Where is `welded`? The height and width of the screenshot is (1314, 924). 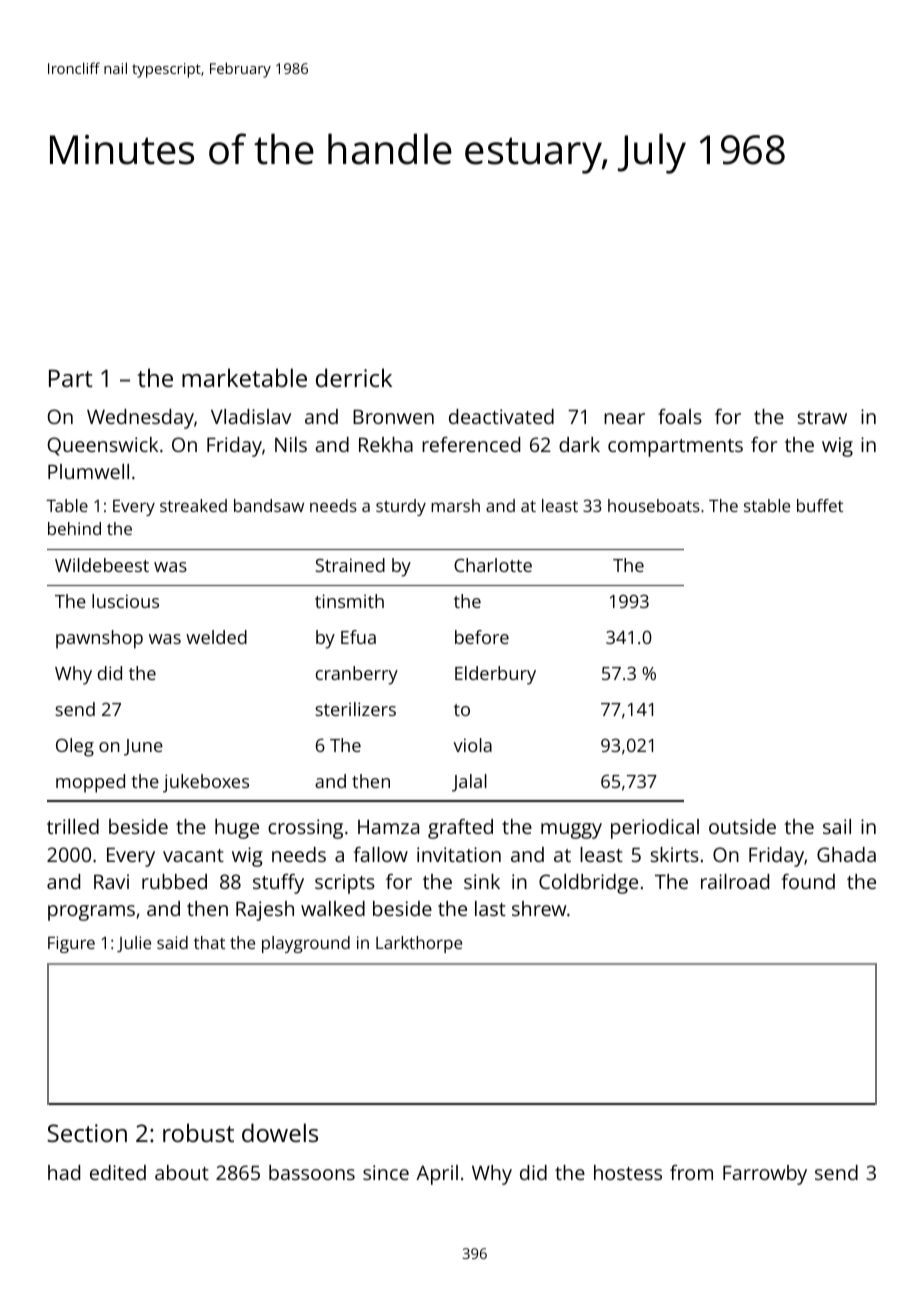
welded is located at coordinates (216, 637).
